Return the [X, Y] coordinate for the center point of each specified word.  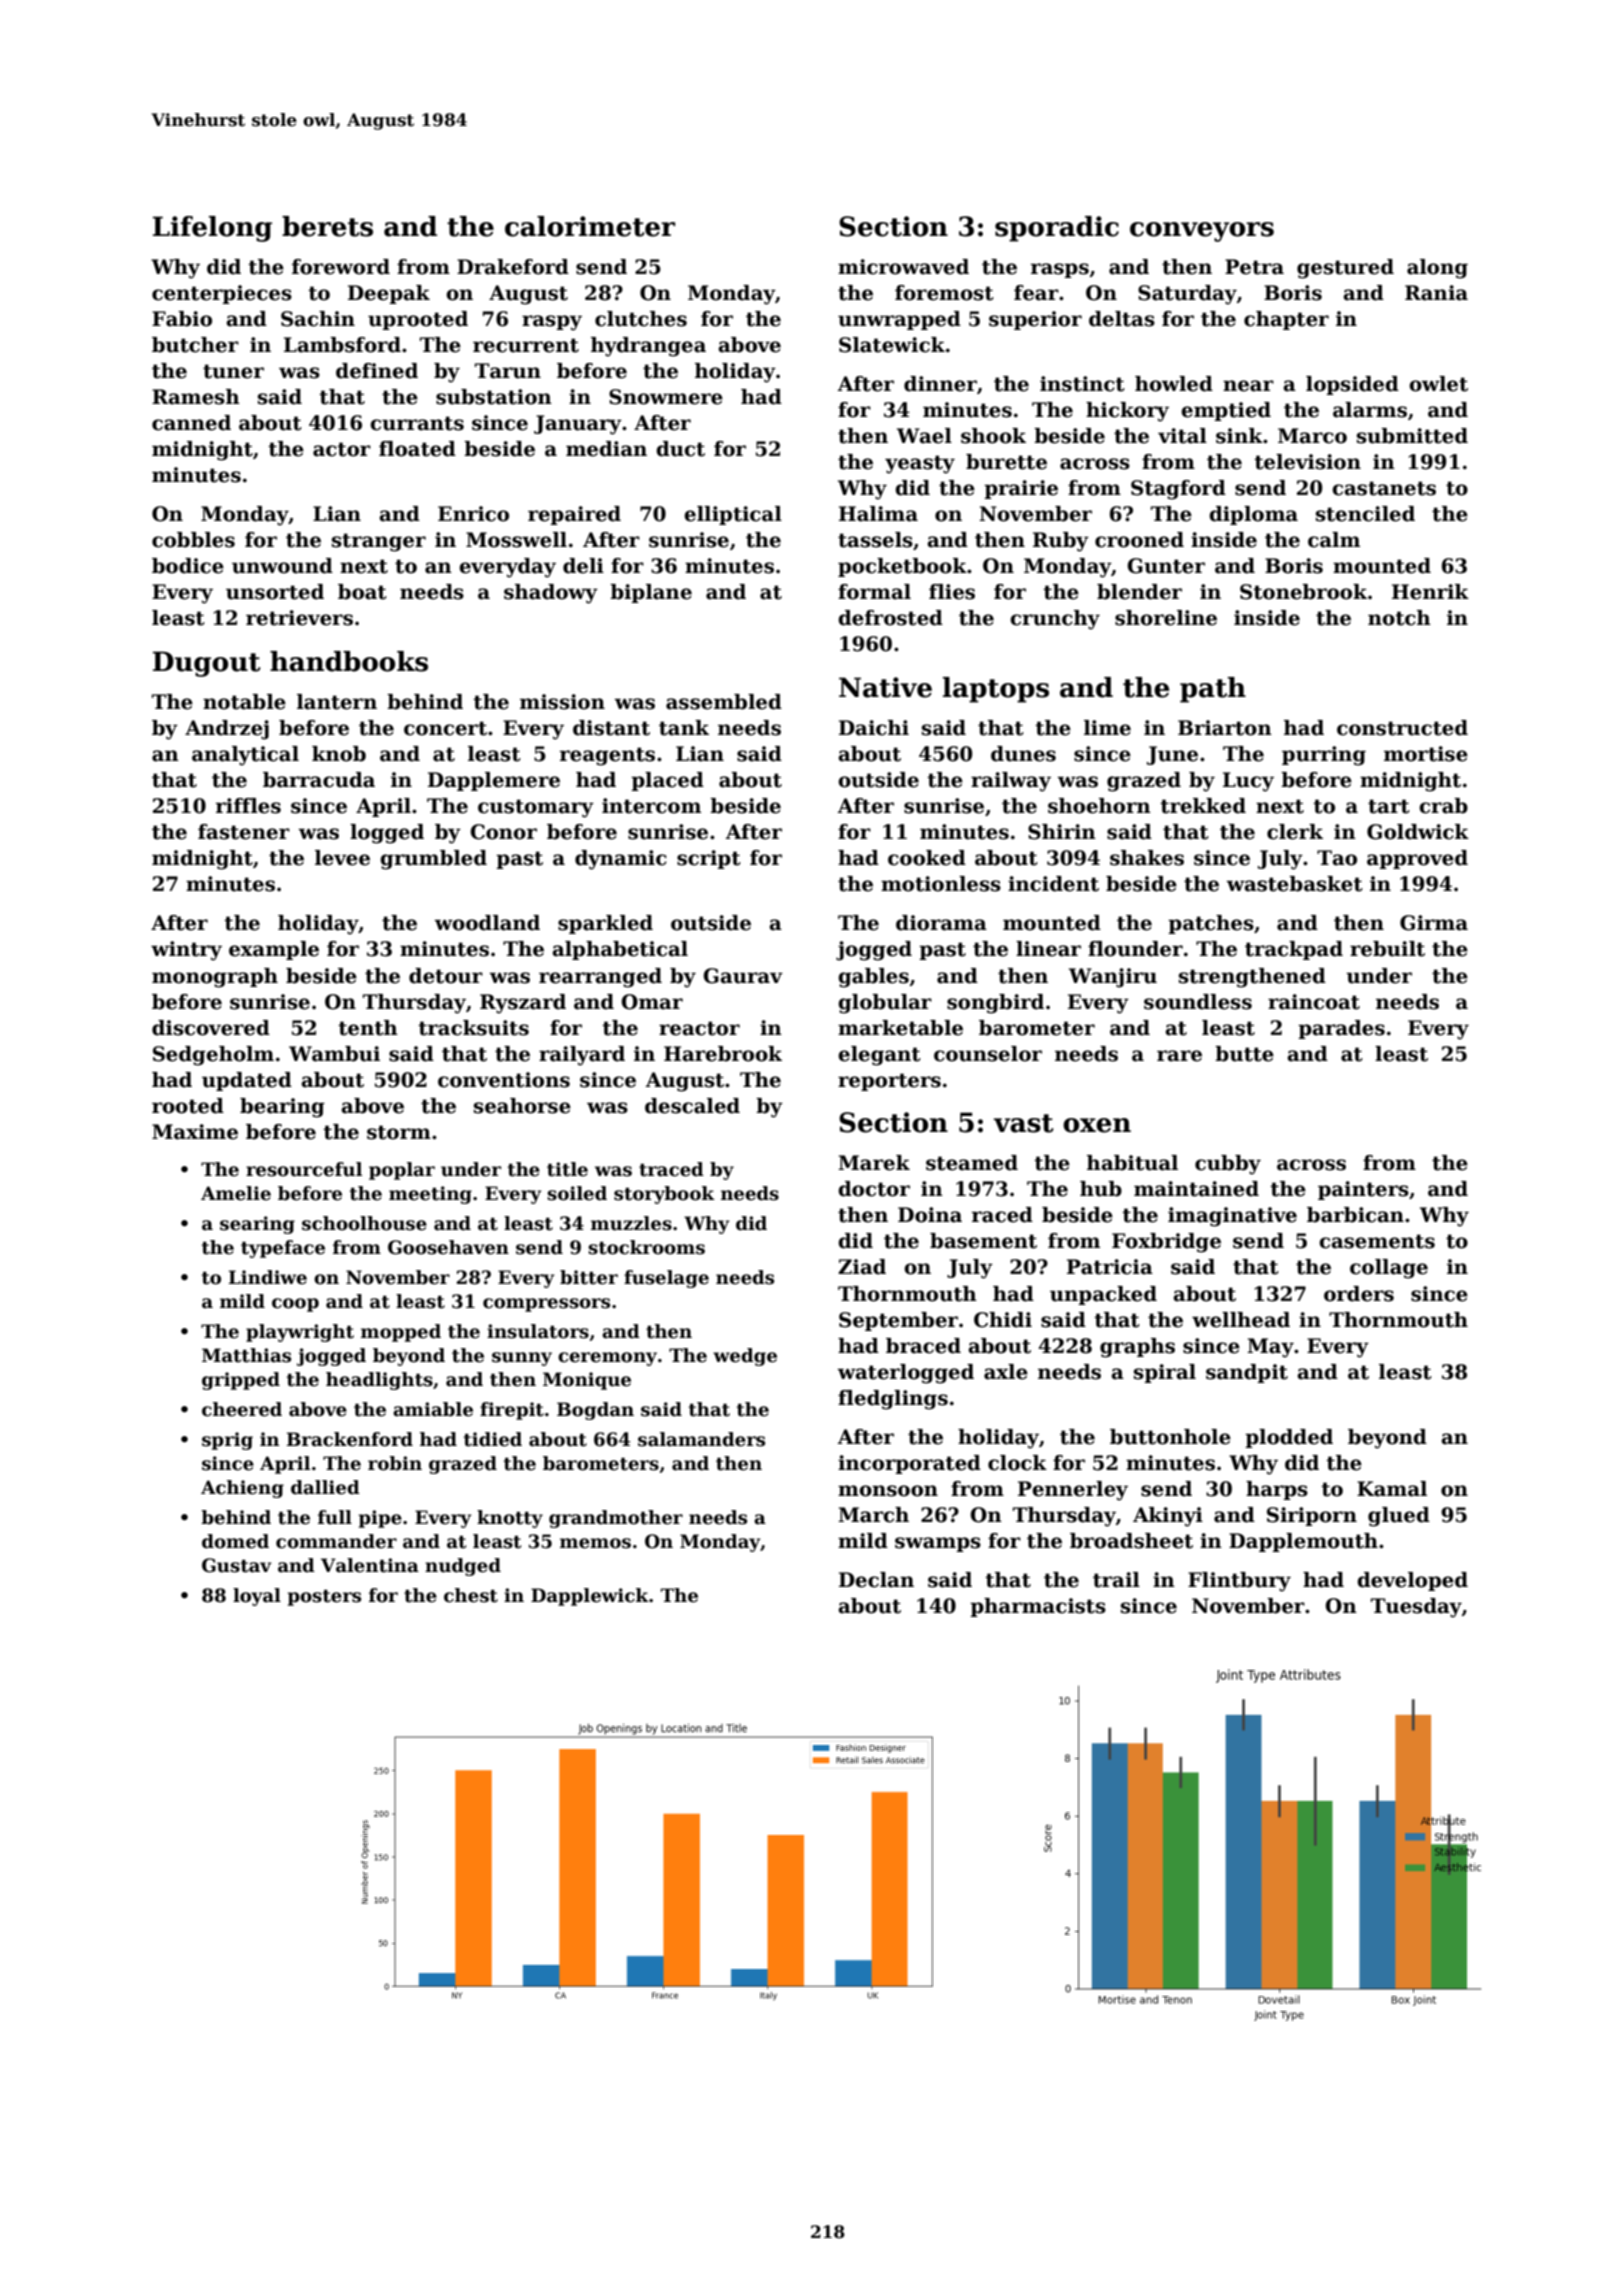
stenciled [1365, 514]
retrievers [299, 618]
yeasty [920, 464]
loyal [257, 1597]
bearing [282, 1108]
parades [1341, 1029]
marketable [900, 1028]
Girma [1434, 923]
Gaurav [743, 976]
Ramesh [196, 397]
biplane [651, 593]
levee [342, 858]
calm [1334, 540]
